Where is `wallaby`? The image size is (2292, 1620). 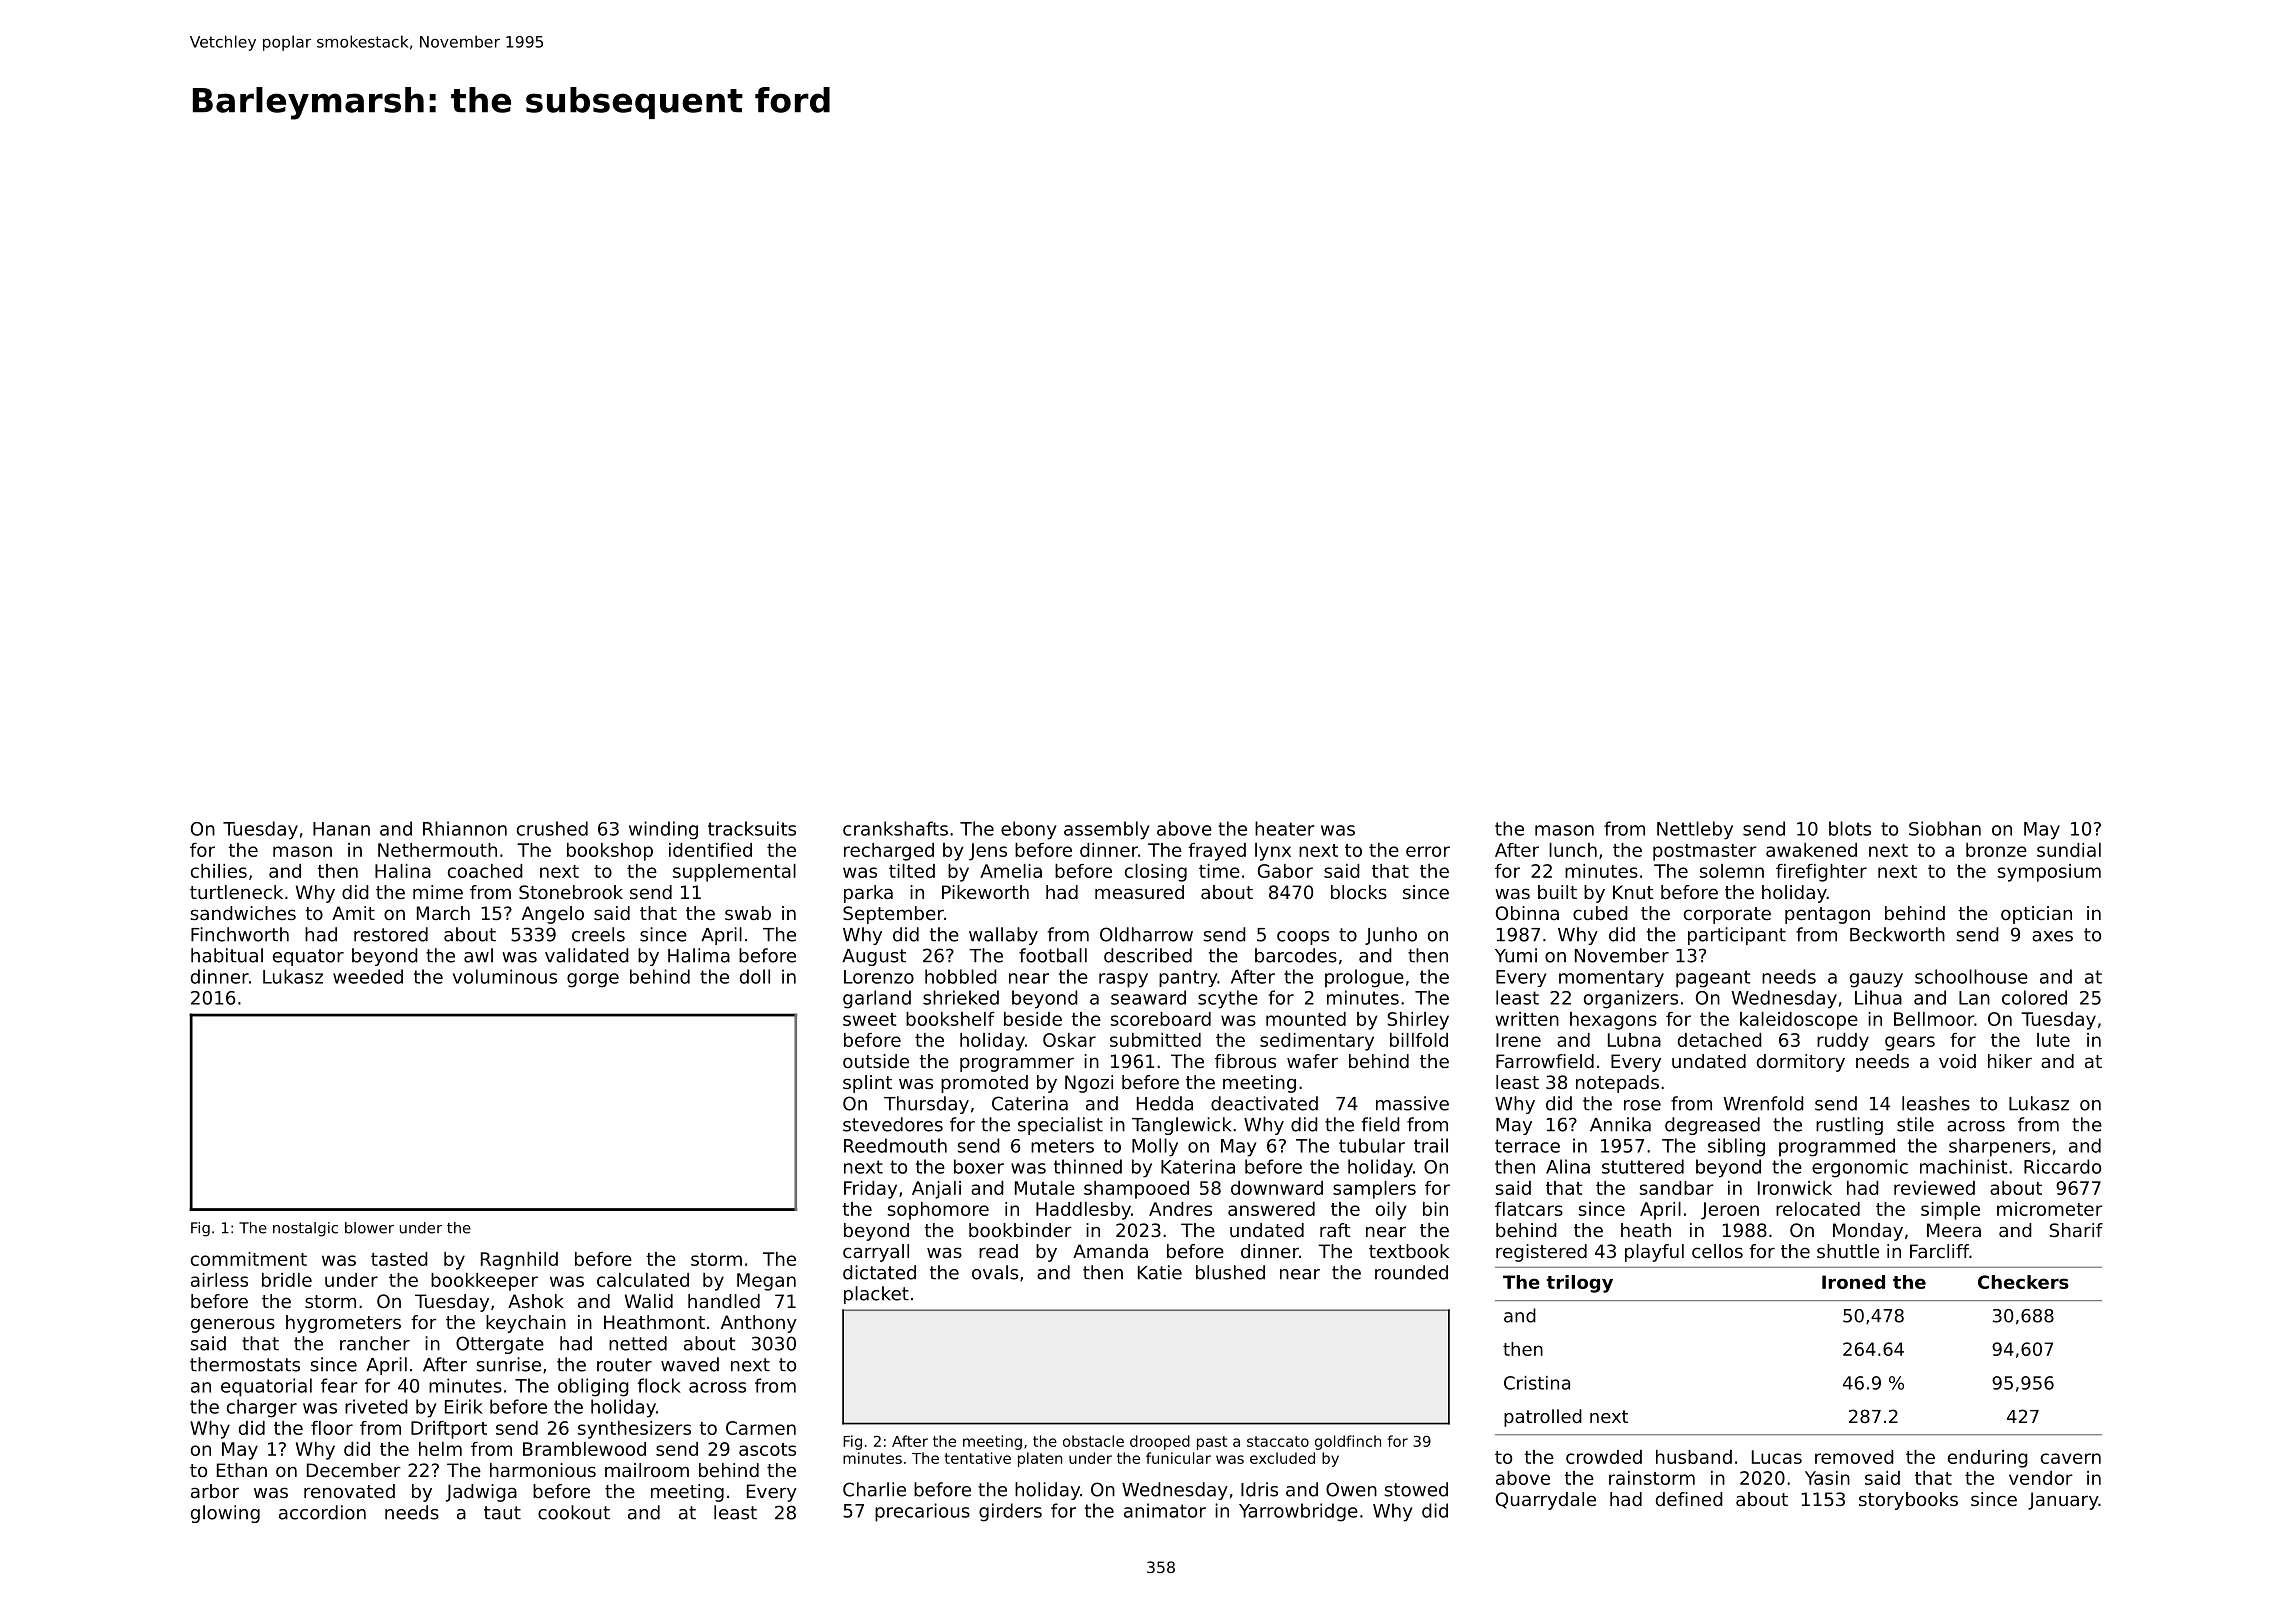
wallaby is located at coordinates (1003, 936).
